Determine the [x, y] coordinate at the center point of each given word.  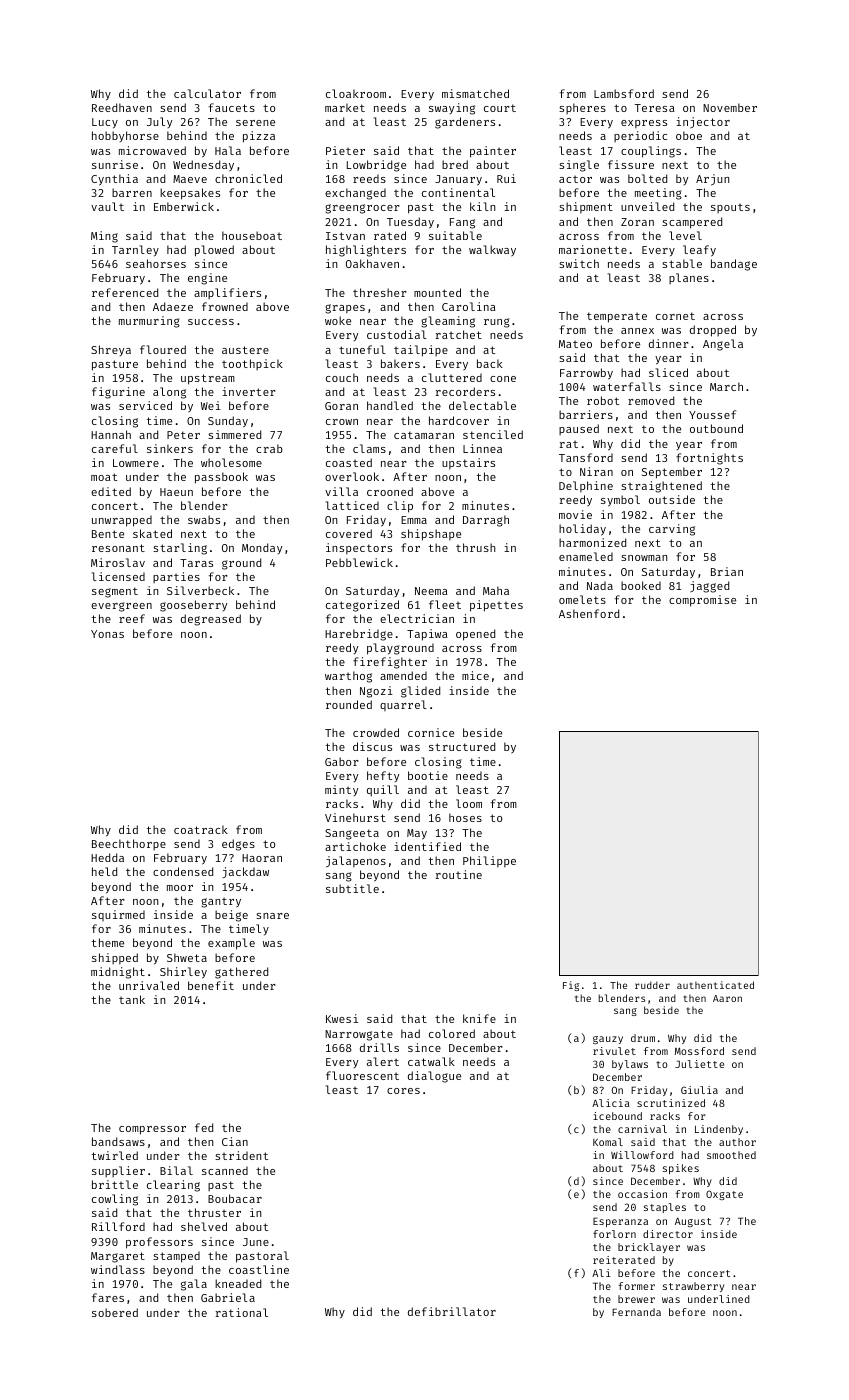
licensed [118, 576]
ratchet [459, 334]
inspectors [359, 548]
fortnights [709, 459]
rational [242, 1312]
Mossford [699, 1051]
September [672, 473]
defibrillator [452, 1311]
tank [132, 999]
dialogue [434, 1077]
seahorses [156, 263]
